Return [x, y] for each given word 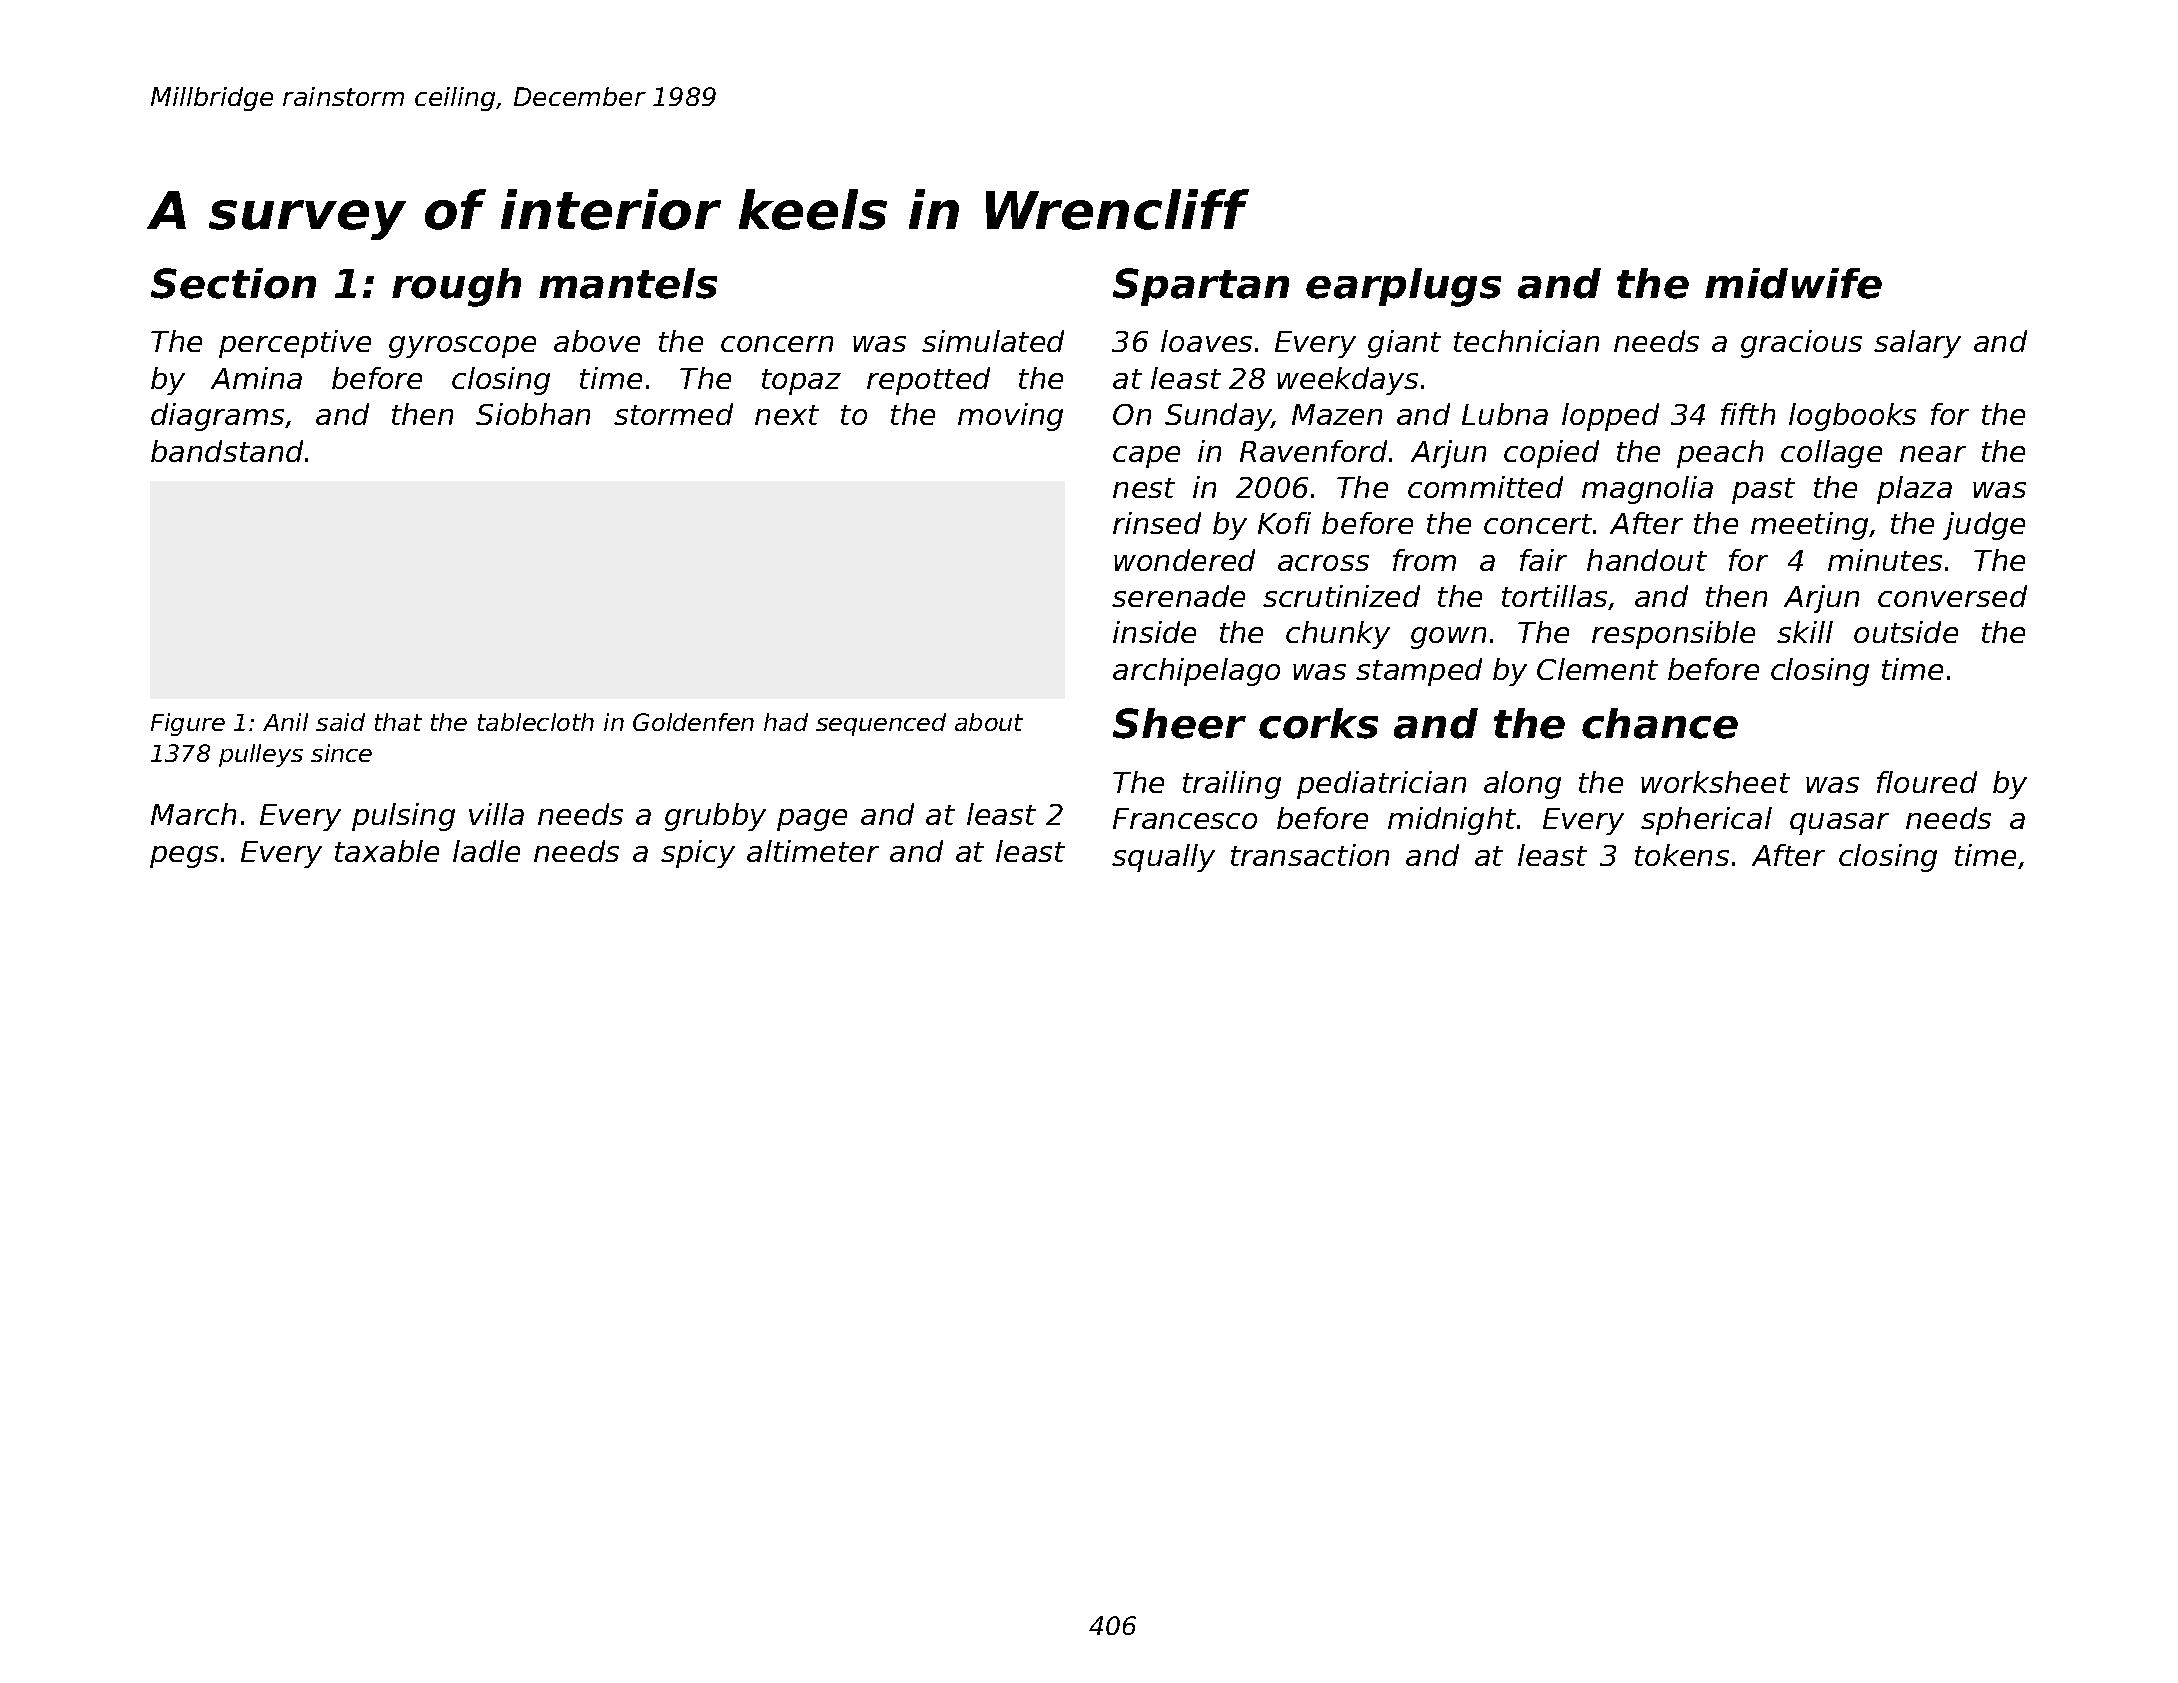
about [989, 722]
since [341, 753]
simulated [993, 341]
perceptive [295, 344]
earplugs [1403, 287]
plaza [1914, 490]
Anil [285, 722]
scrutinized [1341, 596]
